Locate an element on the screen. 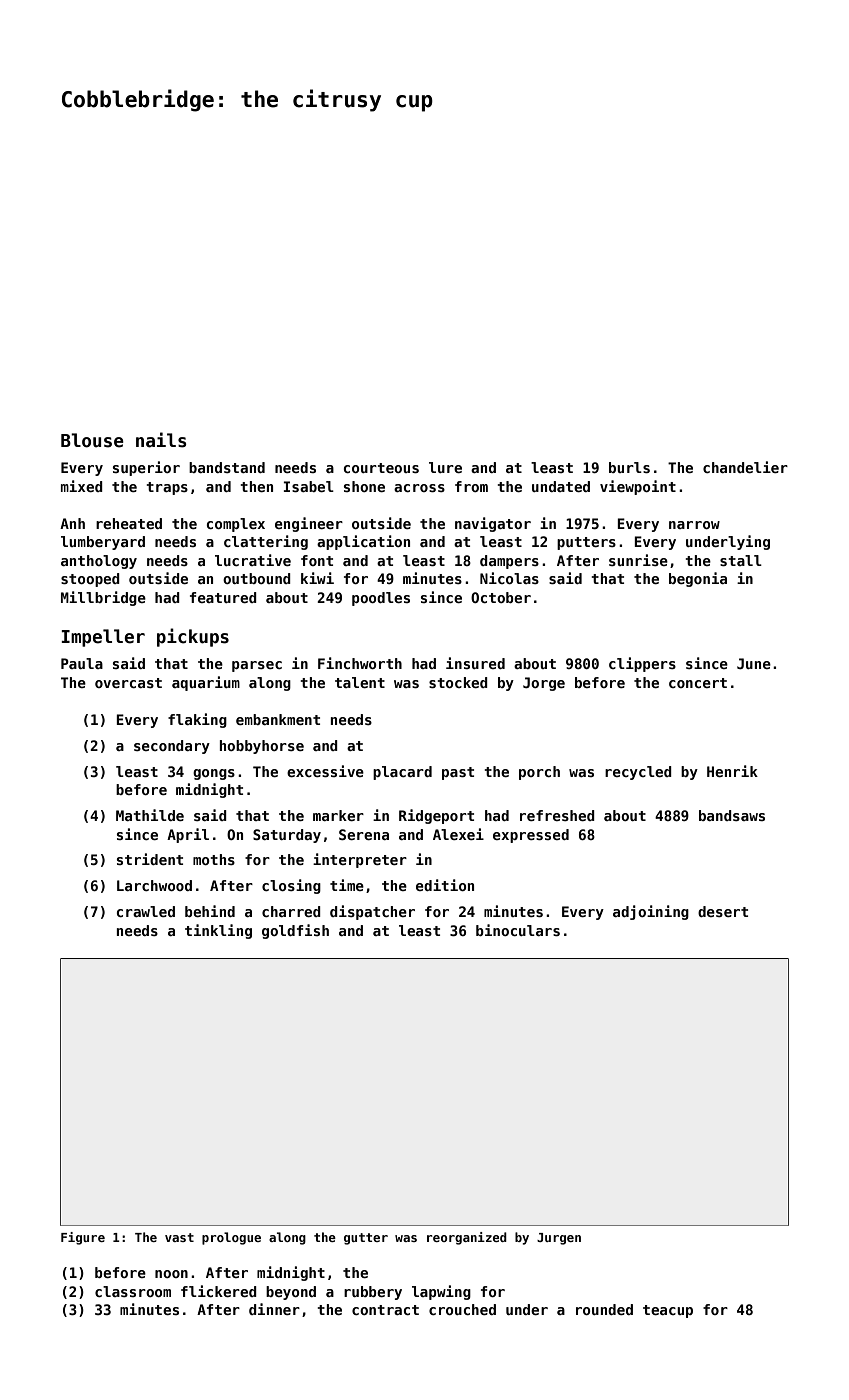  anthology is located at coordinates (99, 562).
